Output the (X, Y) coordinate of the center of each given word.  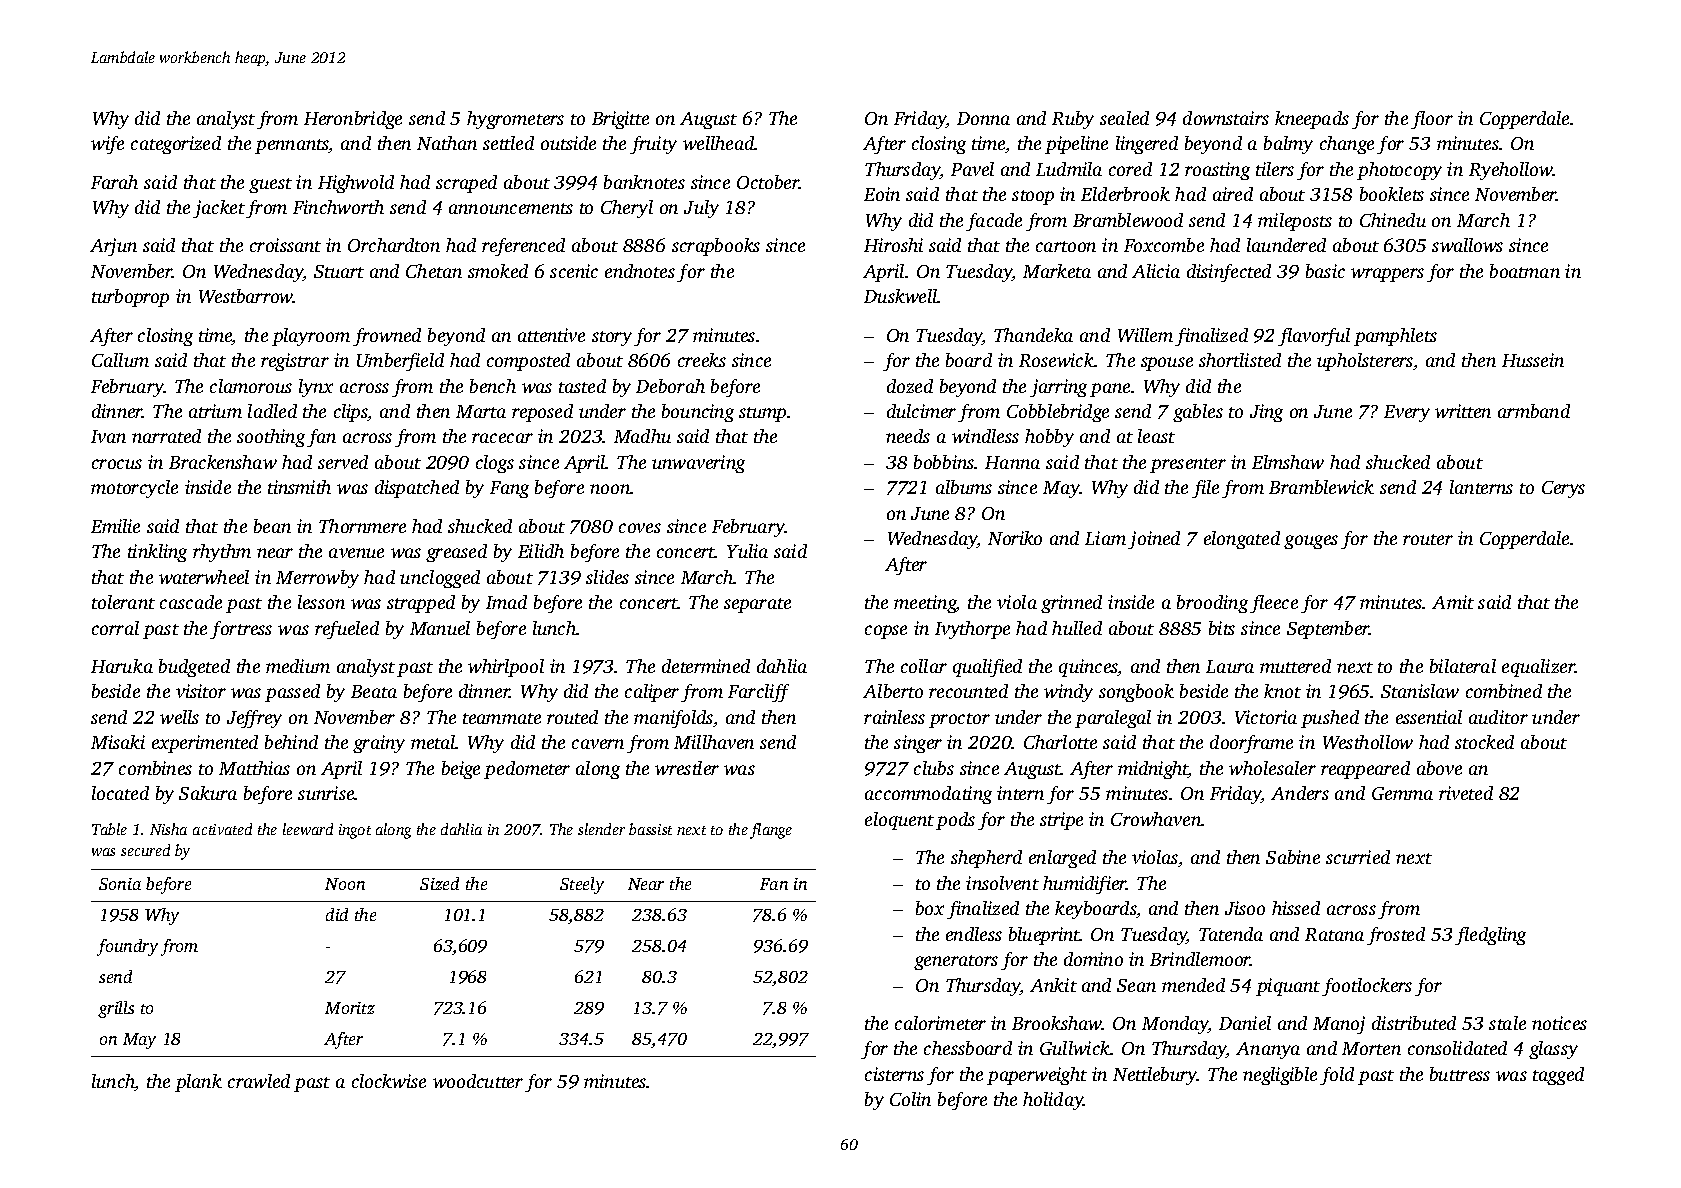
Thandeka (1033, 335)
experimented (205, 744)
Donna (983, 118)
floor (1432, 120)
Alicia (1156, 271)
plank (198, 1083)
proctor (959, 720)
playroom (311, 337)
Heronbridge (353, 120)
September (1328, 630)
